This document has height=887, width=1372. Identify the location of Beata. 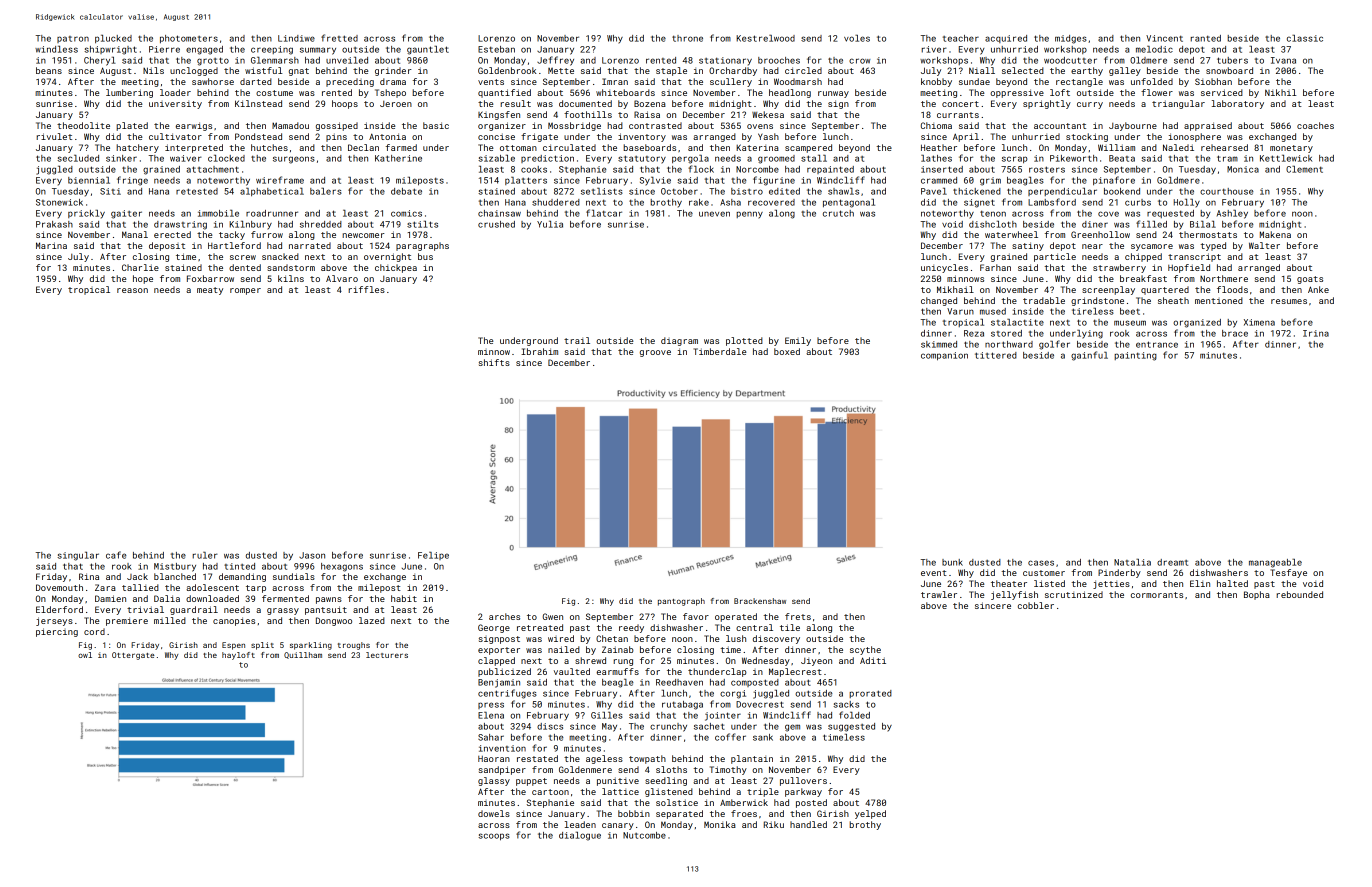
(1122, 158).
